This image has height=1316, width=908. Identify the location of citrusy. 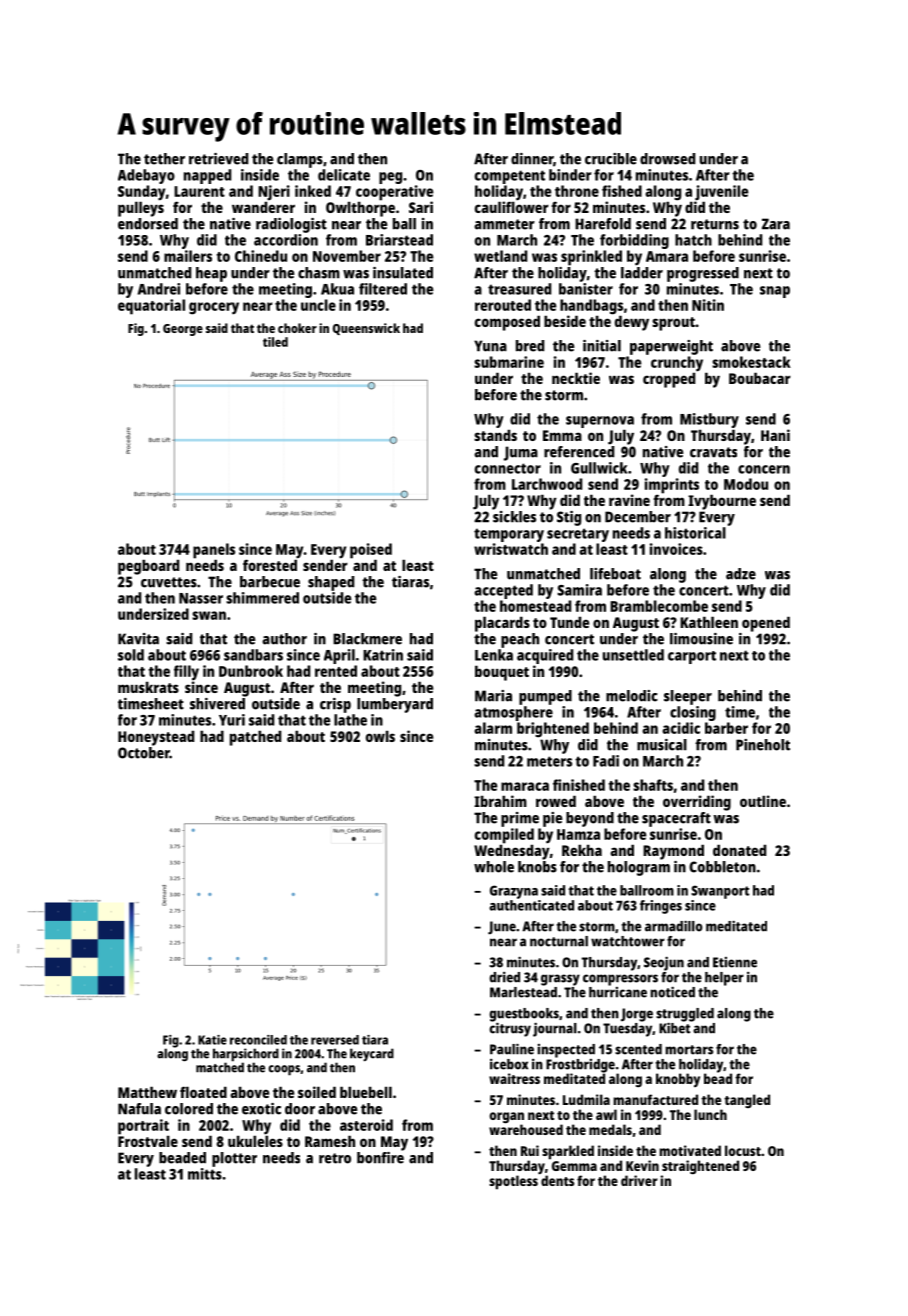
(510, 1029).
